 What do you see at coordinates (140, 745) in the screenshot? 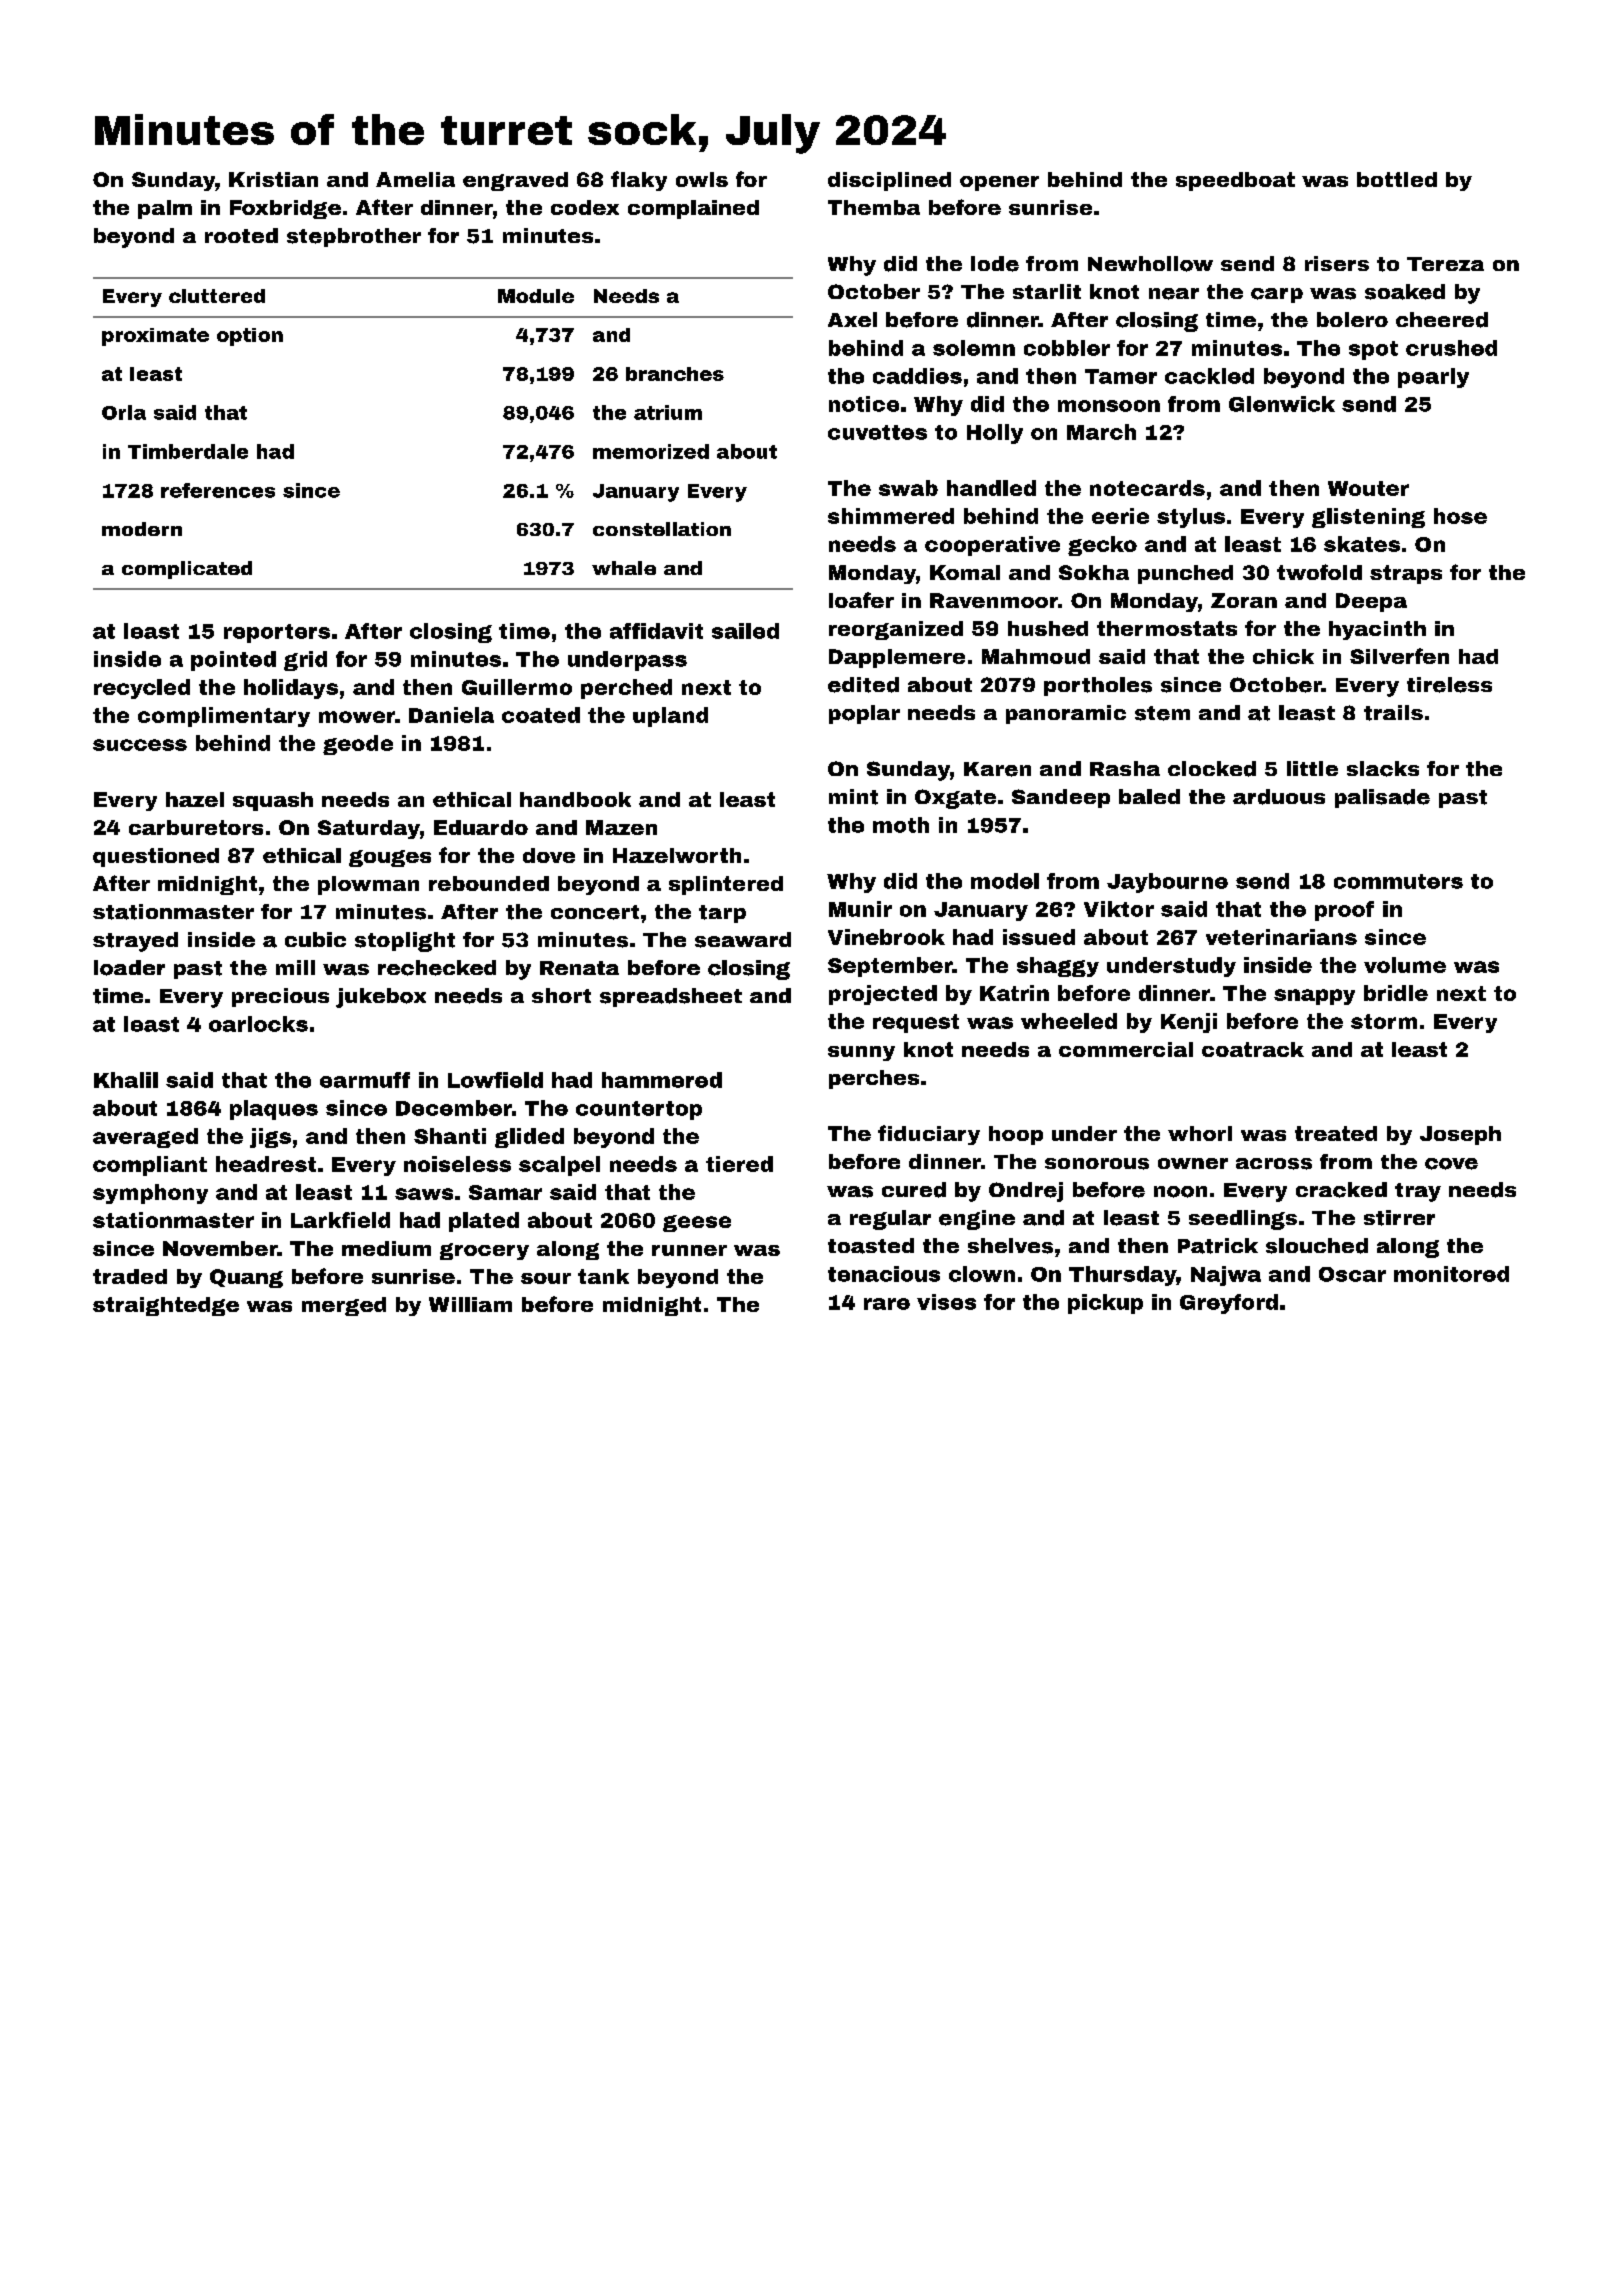
I see `success` at bounding box center [140, 745].
